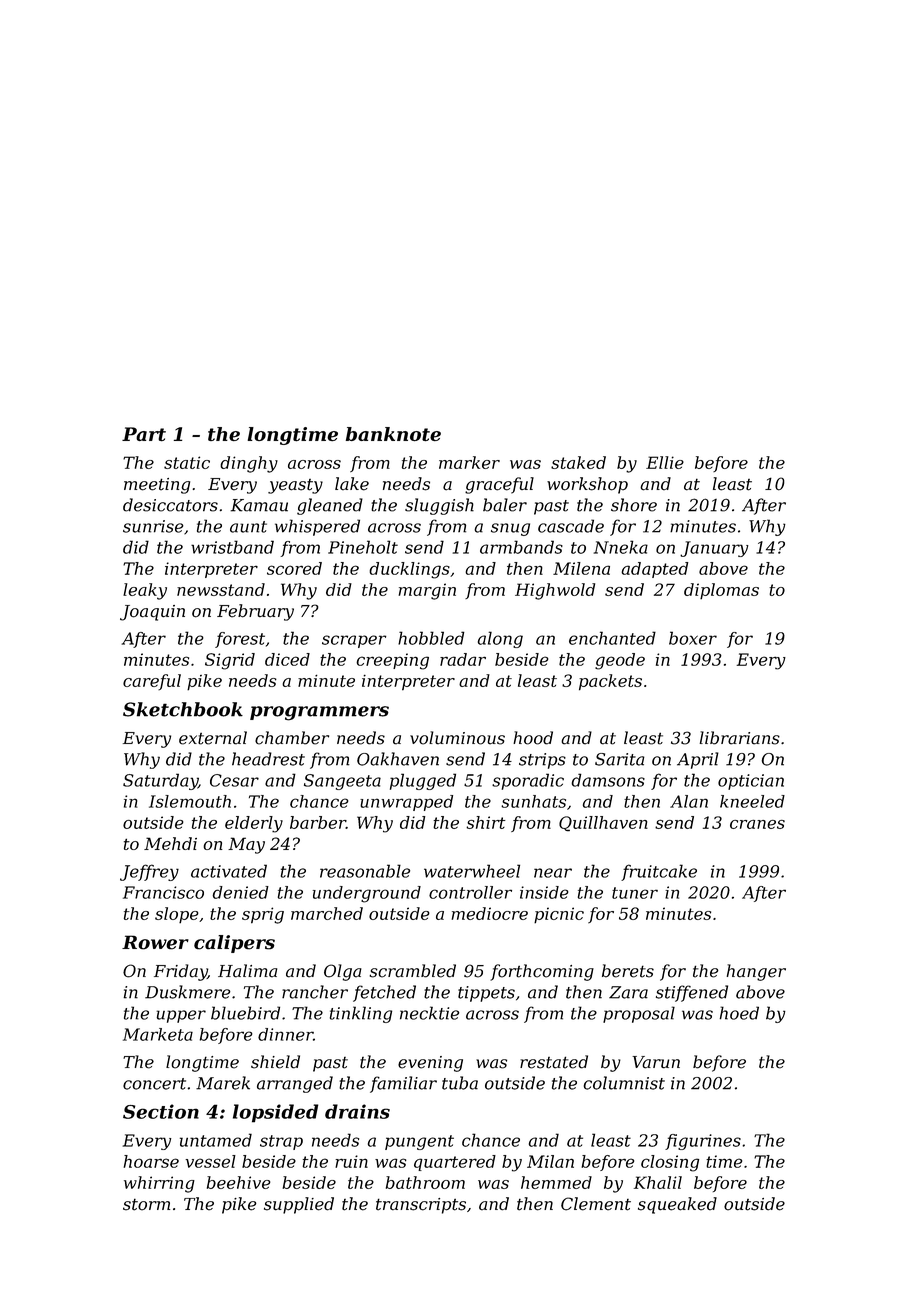  I want to click on Duskmere, so click(187, 992).
